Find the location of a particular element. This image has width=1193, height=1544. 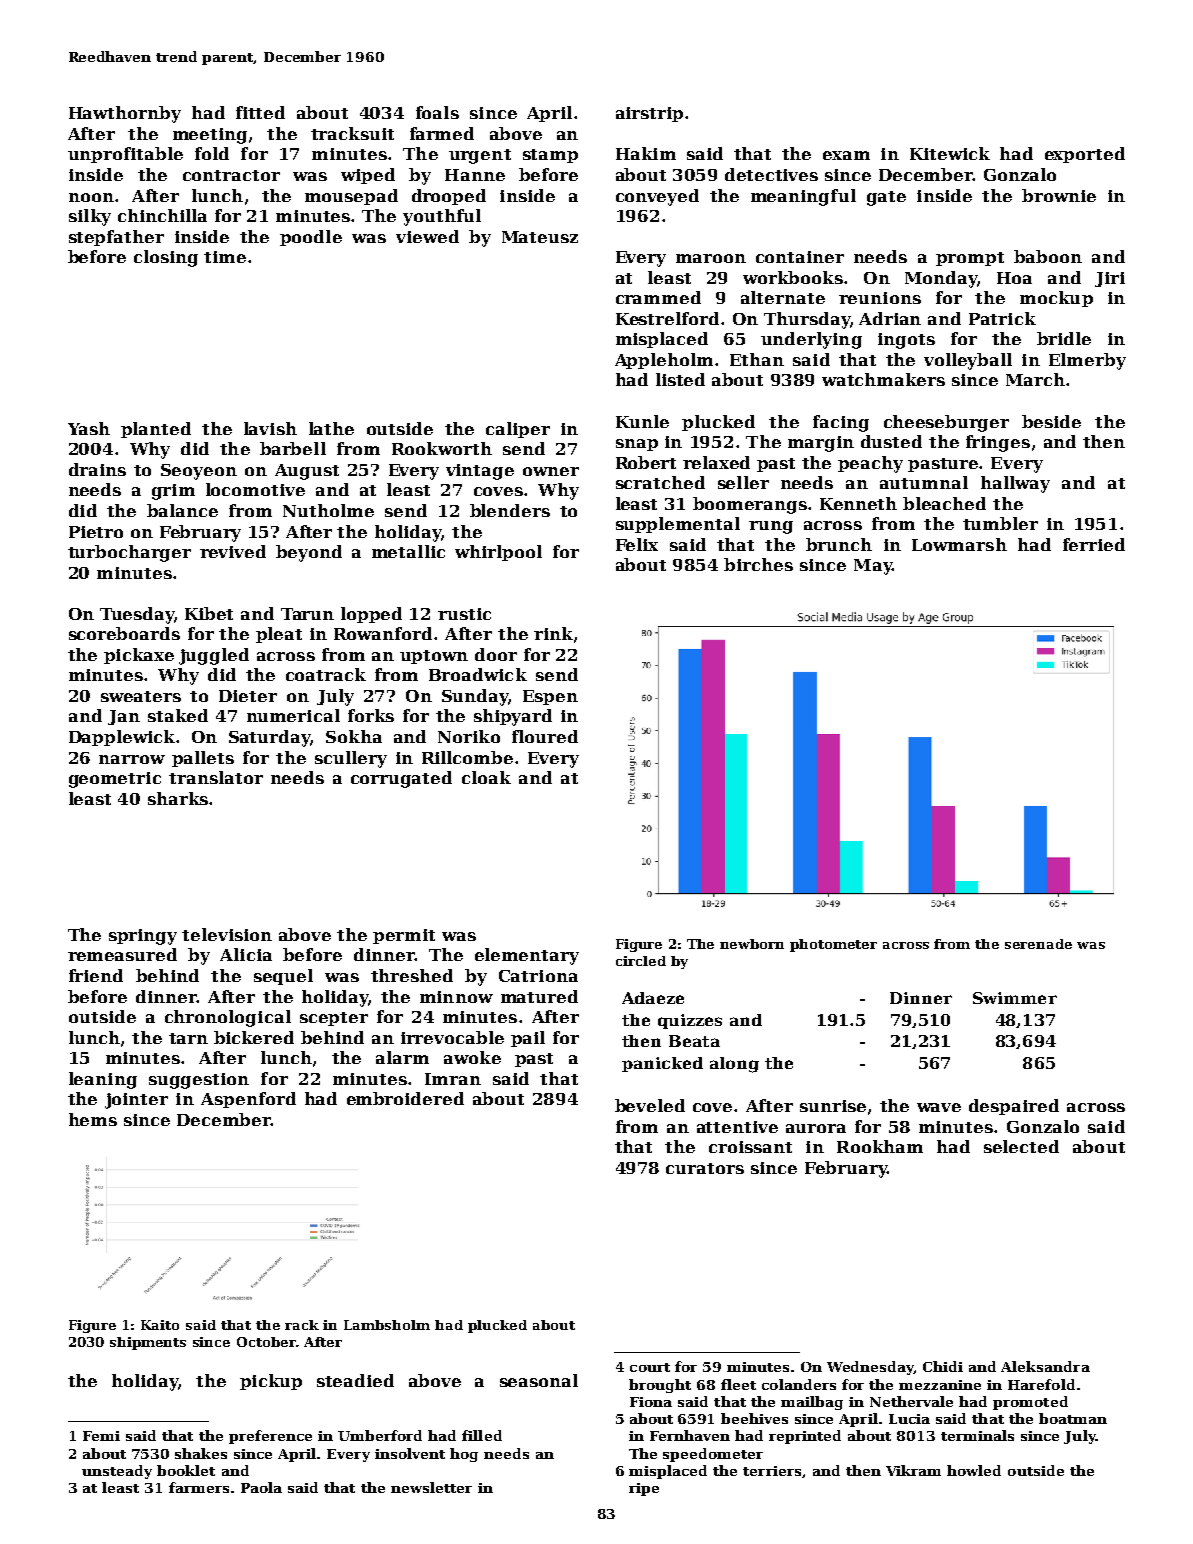

floured is located at coordinates (545, 736).
